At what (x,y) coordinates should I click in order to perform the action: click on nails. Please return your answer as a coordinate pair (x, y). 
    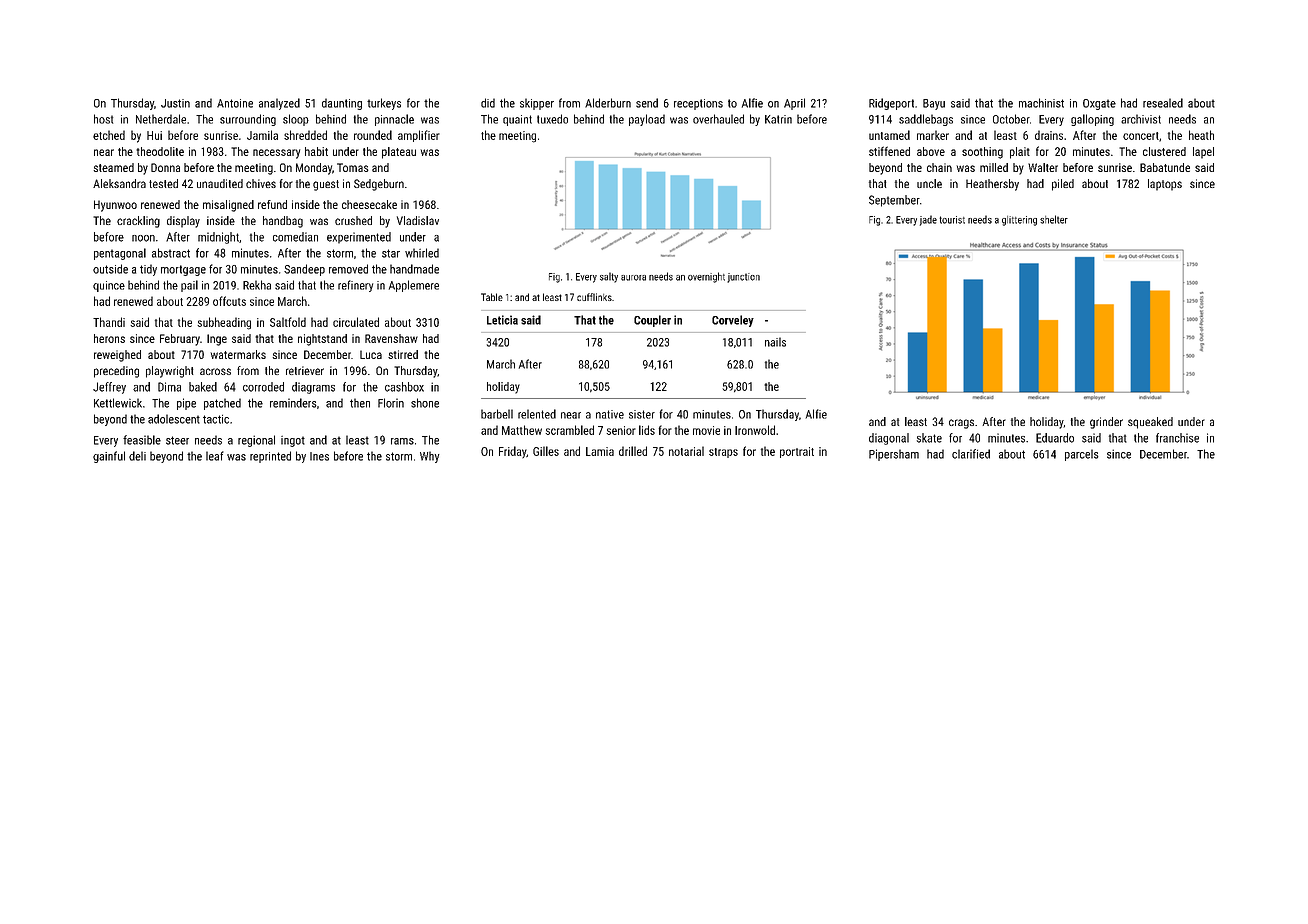
    Looking at the image, I should click on (775, 342).
